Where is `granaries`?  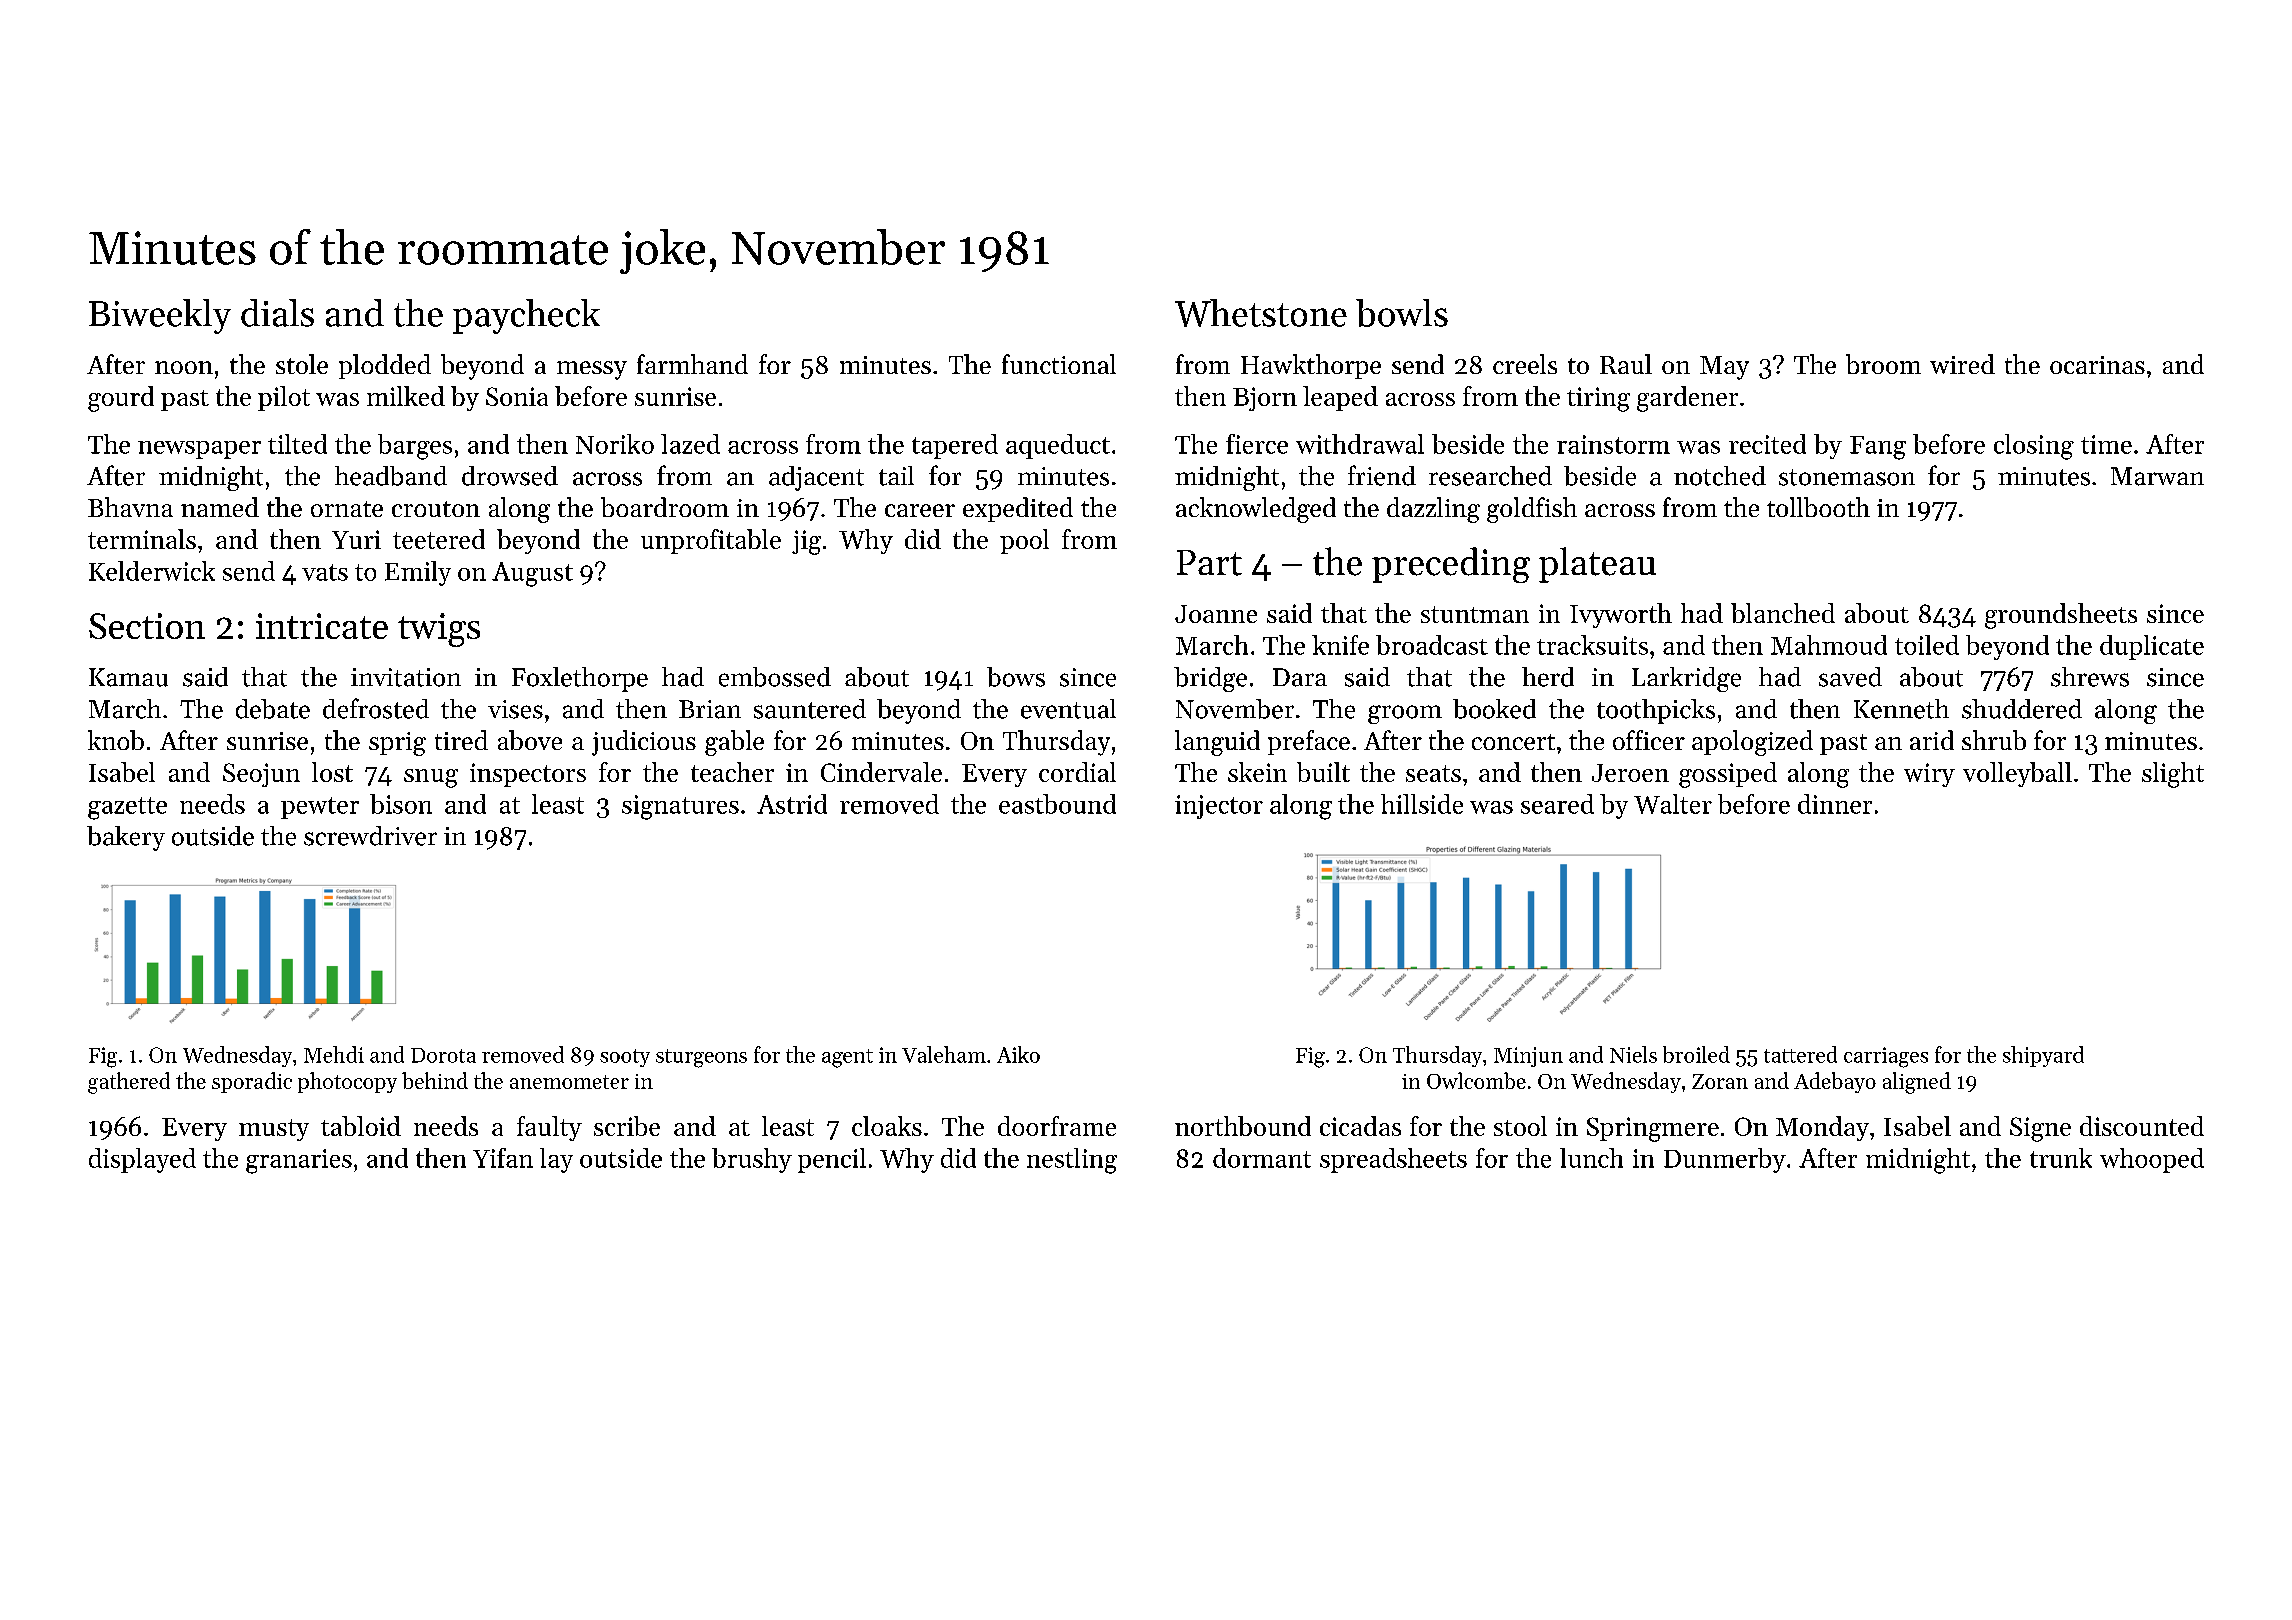
granaries is located at coordinates (299, 1161).
